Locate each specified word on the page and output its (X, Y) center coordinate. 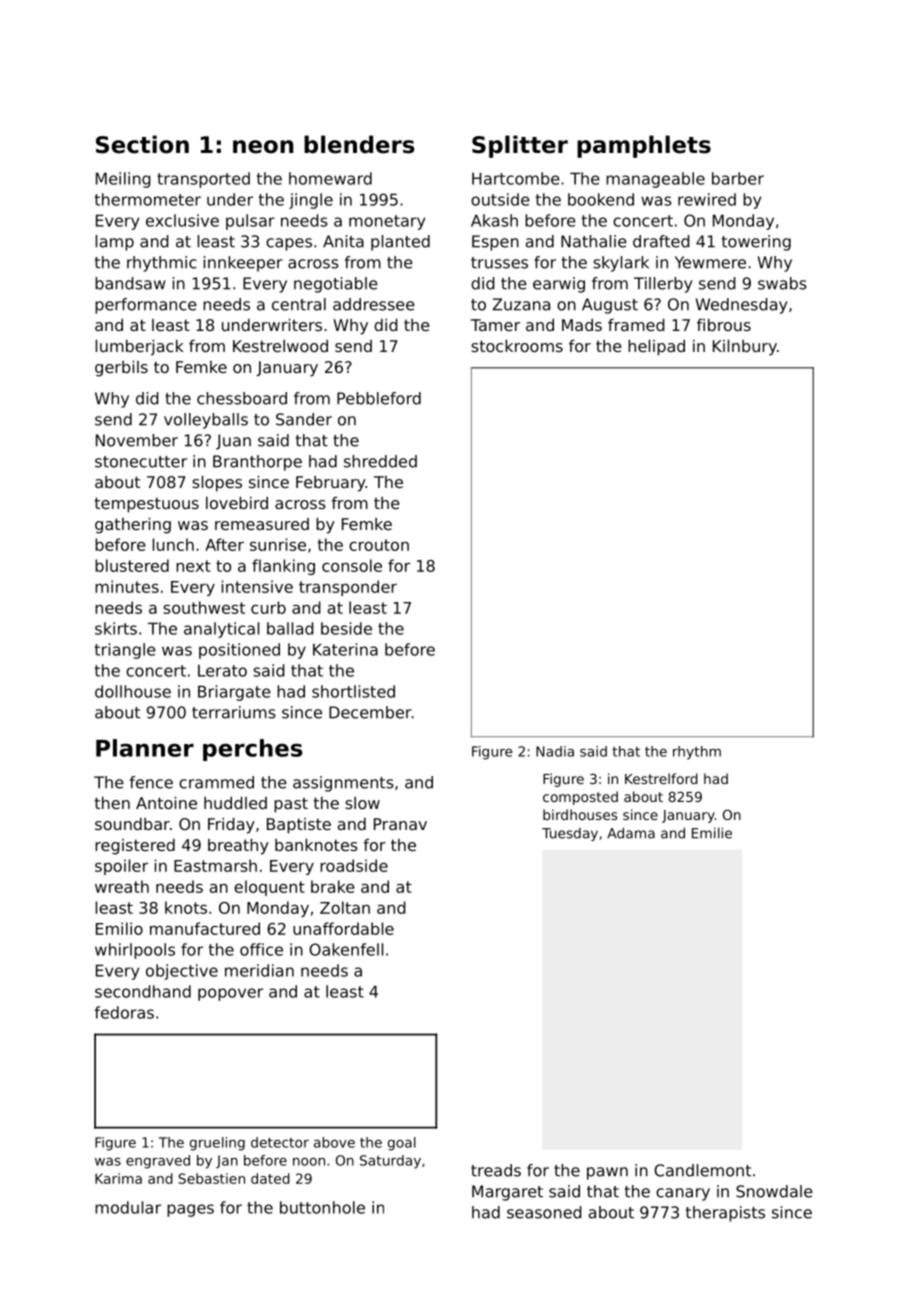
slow (362, 803)
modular (128, 1207)
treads (496, 1170)
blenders (359, 144)
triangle (125, 651)
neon (263, 147)
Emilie (712, 833)
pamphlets (644, 146)
